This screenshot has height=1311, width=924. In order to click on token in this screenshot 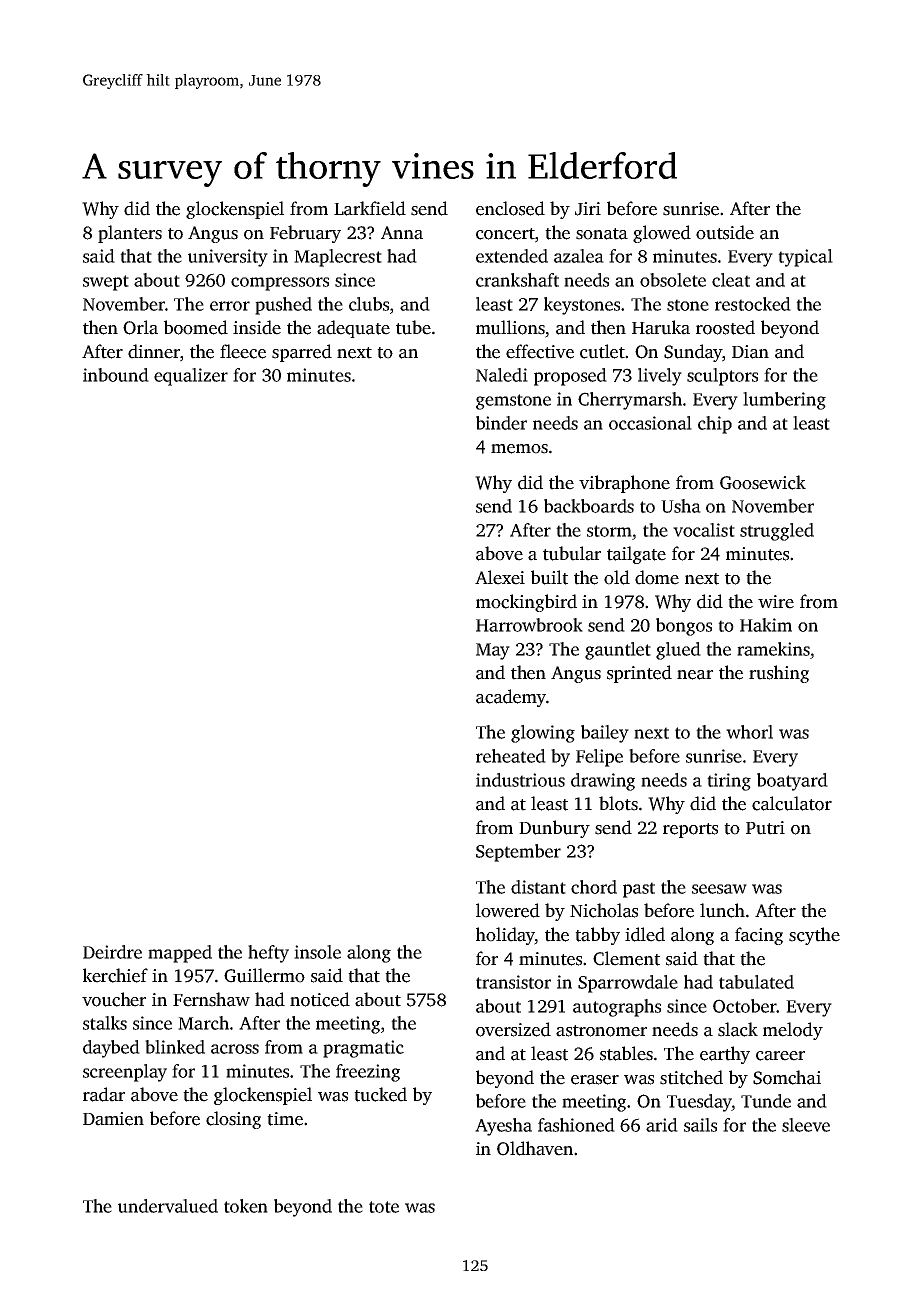, I will do `click(246, 1206)`.
